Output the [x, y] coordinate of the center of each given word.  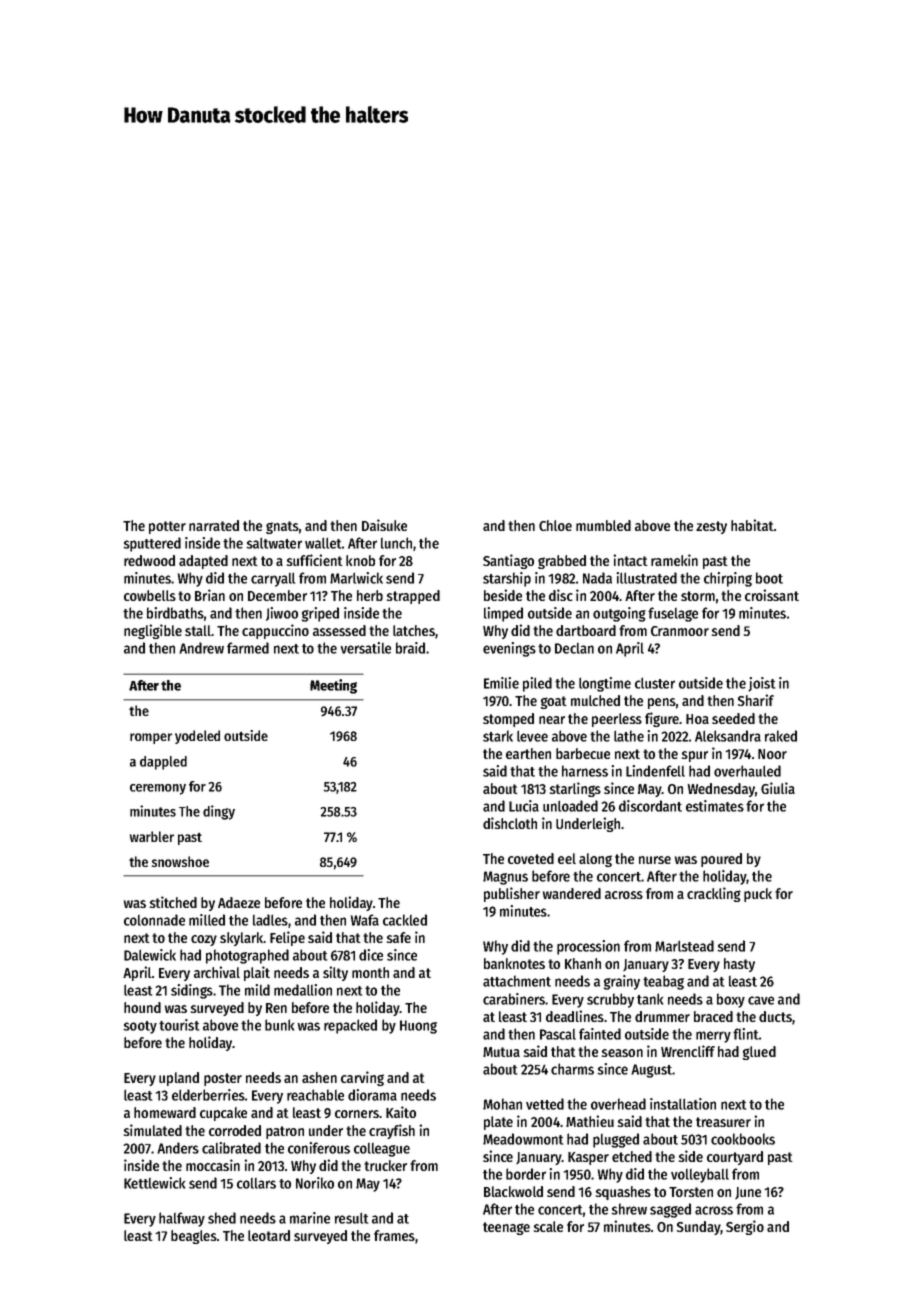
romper [151, 738]
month [370, 972]
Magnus [505, 878]
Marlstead [684, 946]
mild [257, 990]
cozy [204, 940]
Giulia [778, 788]
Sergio [745, 1227]
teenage [506, 1228]
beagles [194, 1237]
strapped [413, 597]
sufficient [315, 560]
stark [498, 736]
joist [761, 684]
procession [588, 947]
